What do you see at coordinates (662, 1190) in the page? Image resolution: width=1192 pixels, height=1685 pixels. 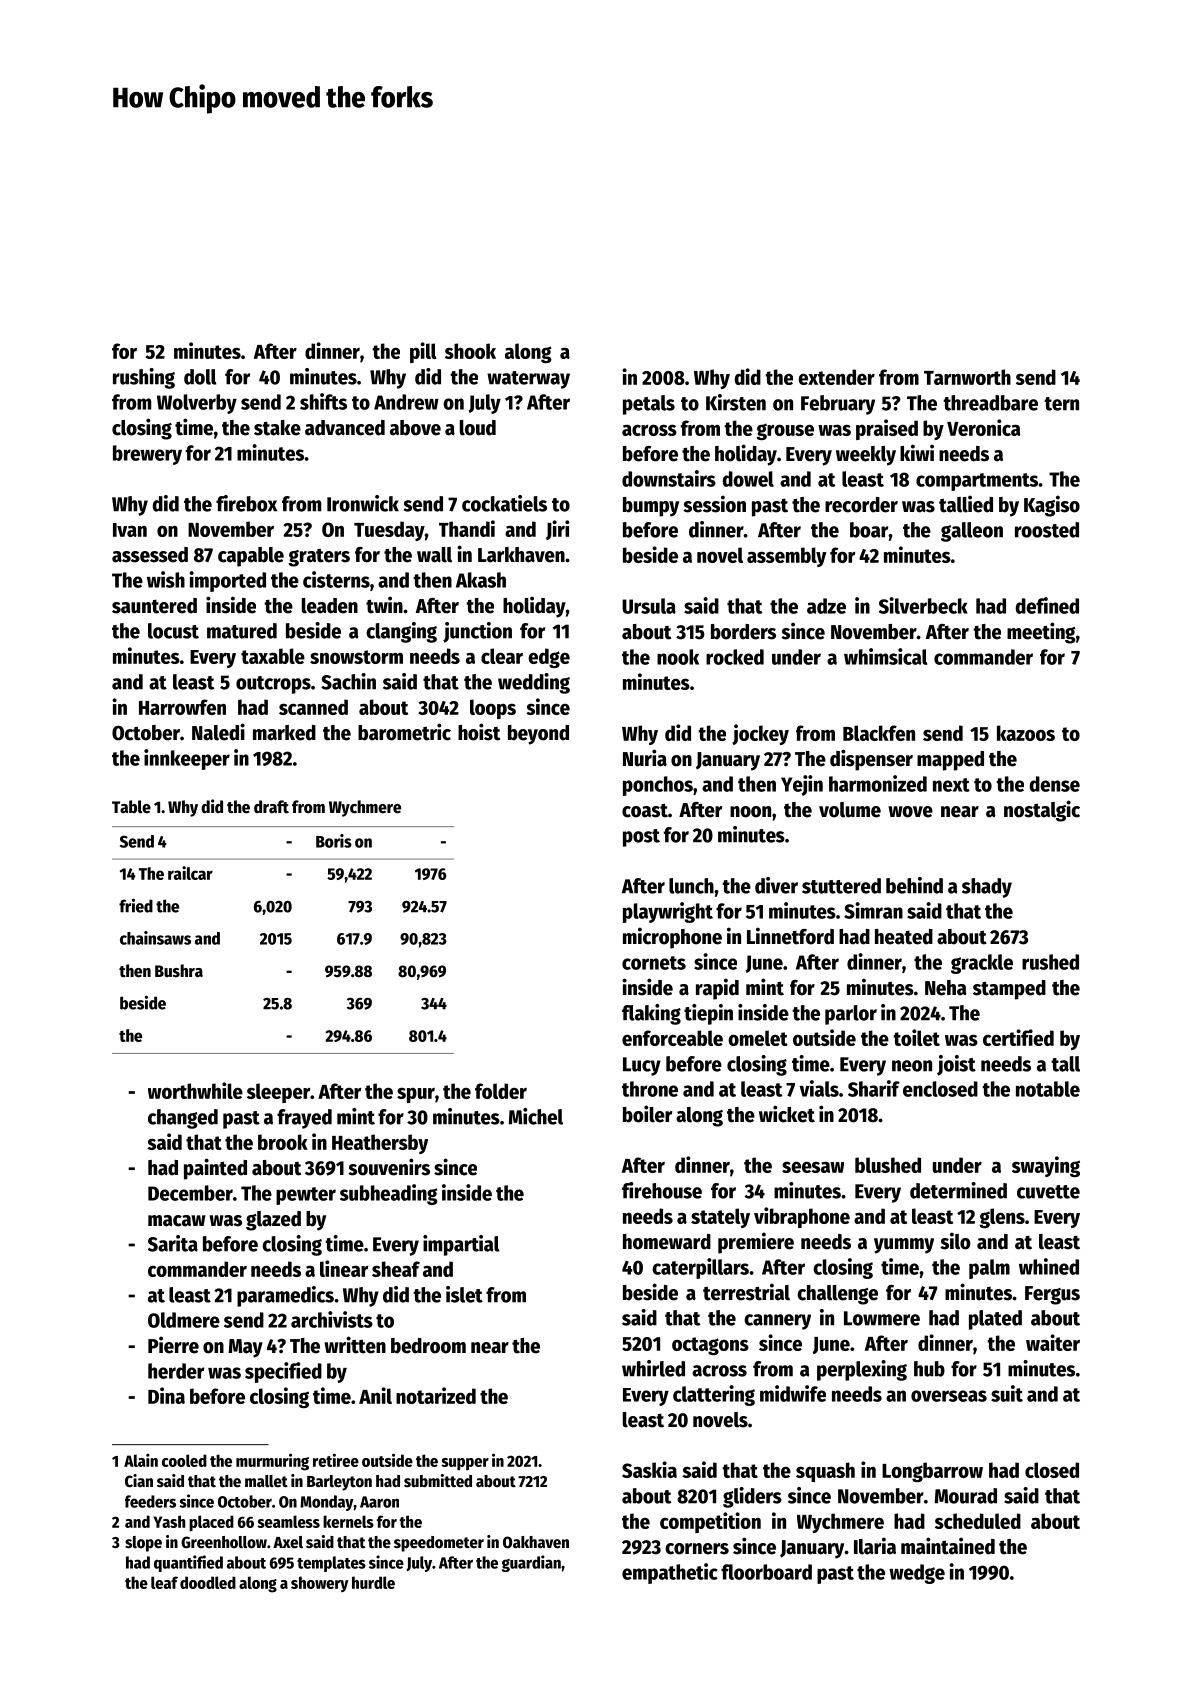 I see `firehouse` at bounding box center [662, 1190].
